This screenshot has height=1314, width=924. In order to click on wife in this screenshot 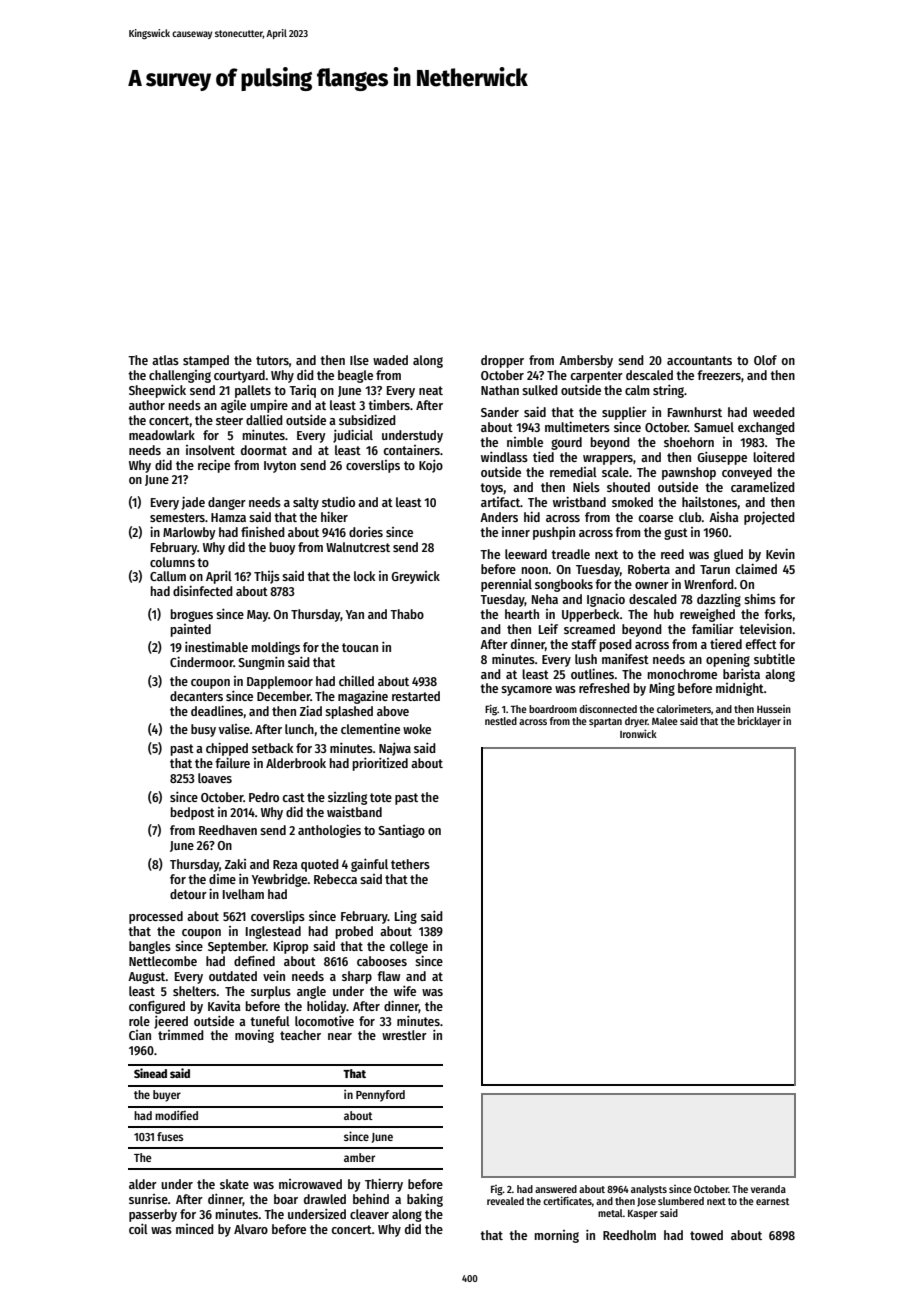, I will do `click(405, 990)`.
